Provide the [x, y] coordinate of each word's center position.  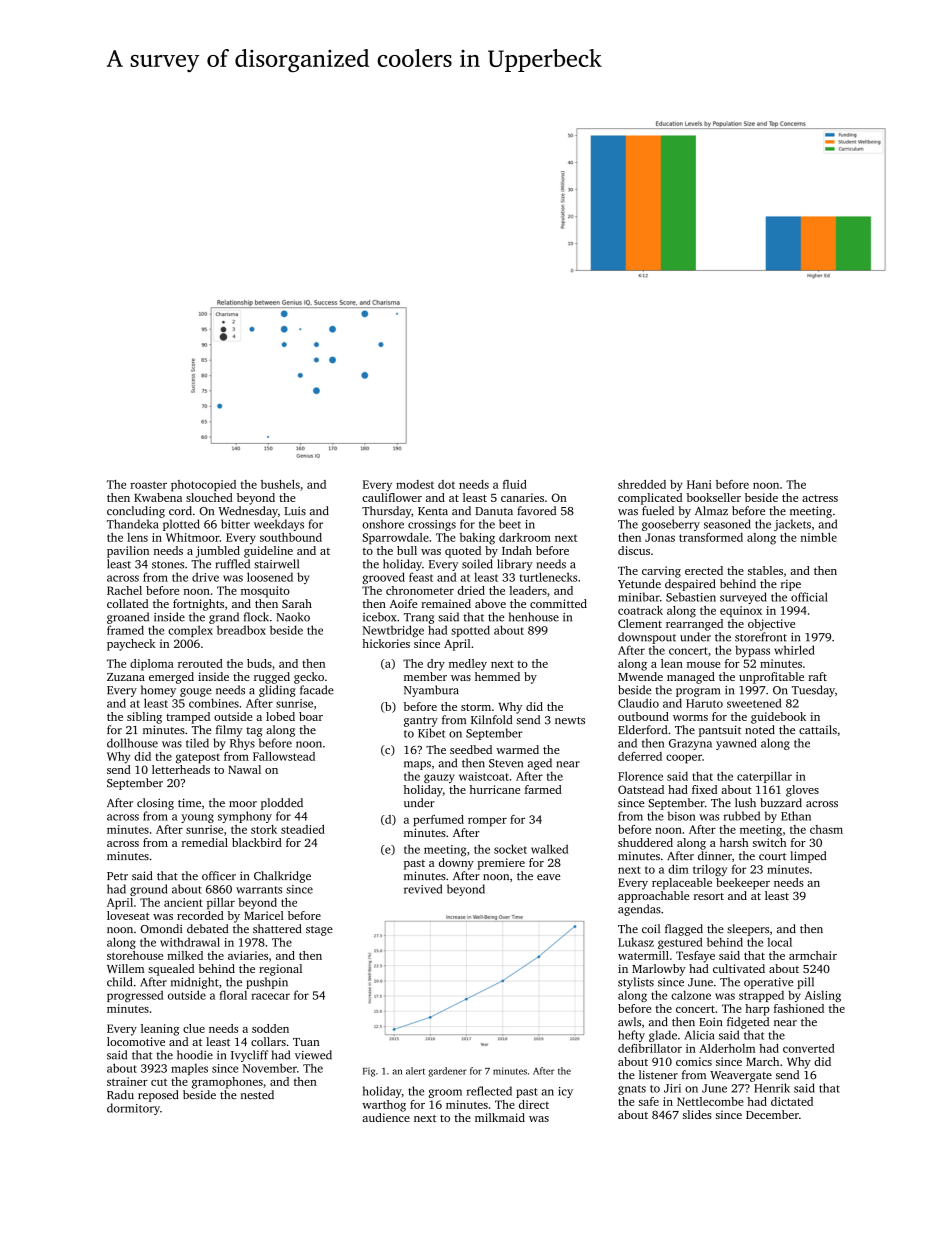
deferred [640, 756]
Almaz [711, 510]
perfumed [438, 821]
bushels [280, 484]
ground [149, 890]
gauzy [439, 778]
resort [709, 896]
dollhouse [132, 743]
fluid [515, 484]
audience [386, 1117]
